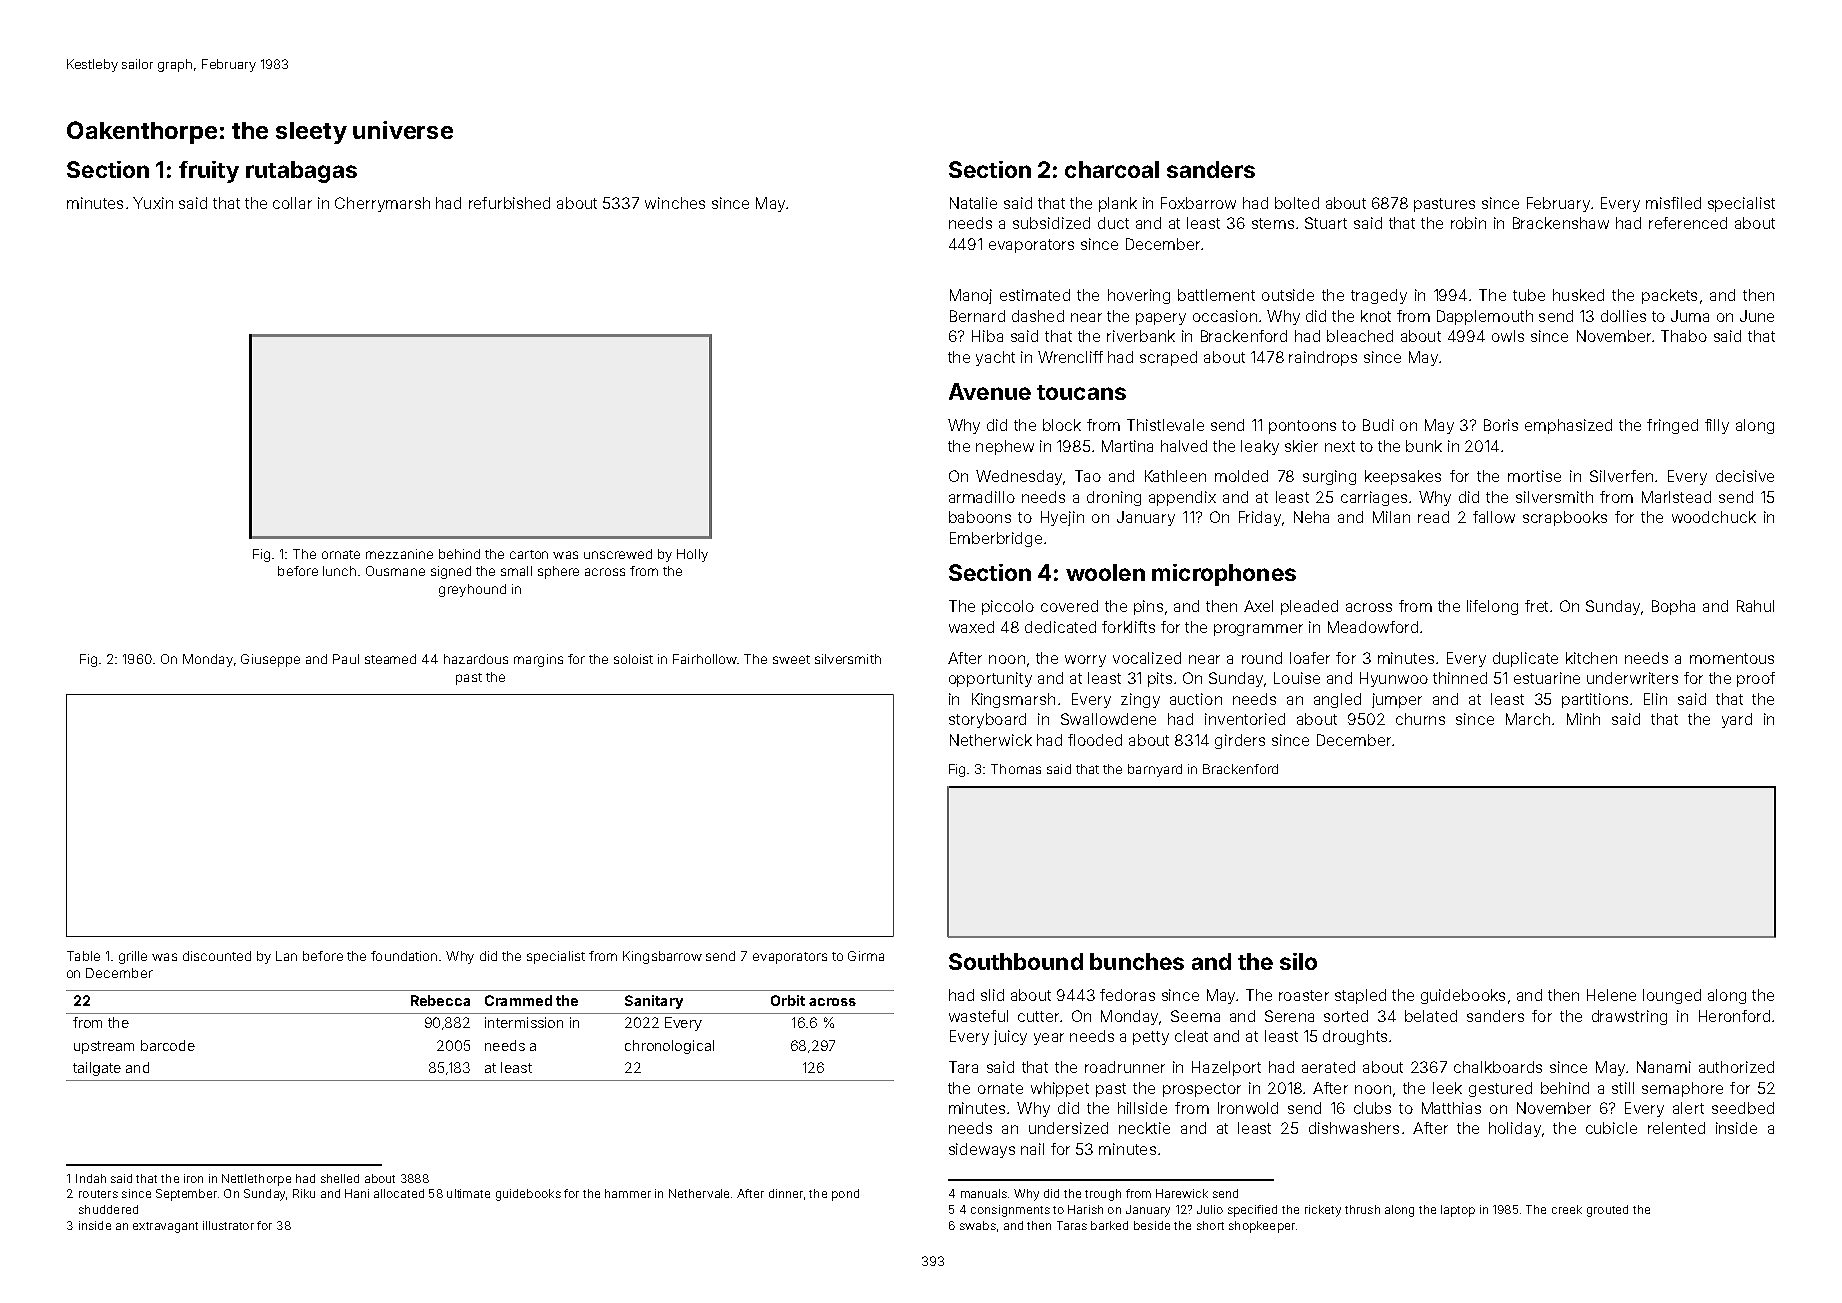  What do you see at coordinates (1611, 995) in the page?
I see `Helene` at bounding box center [1611, 995].
